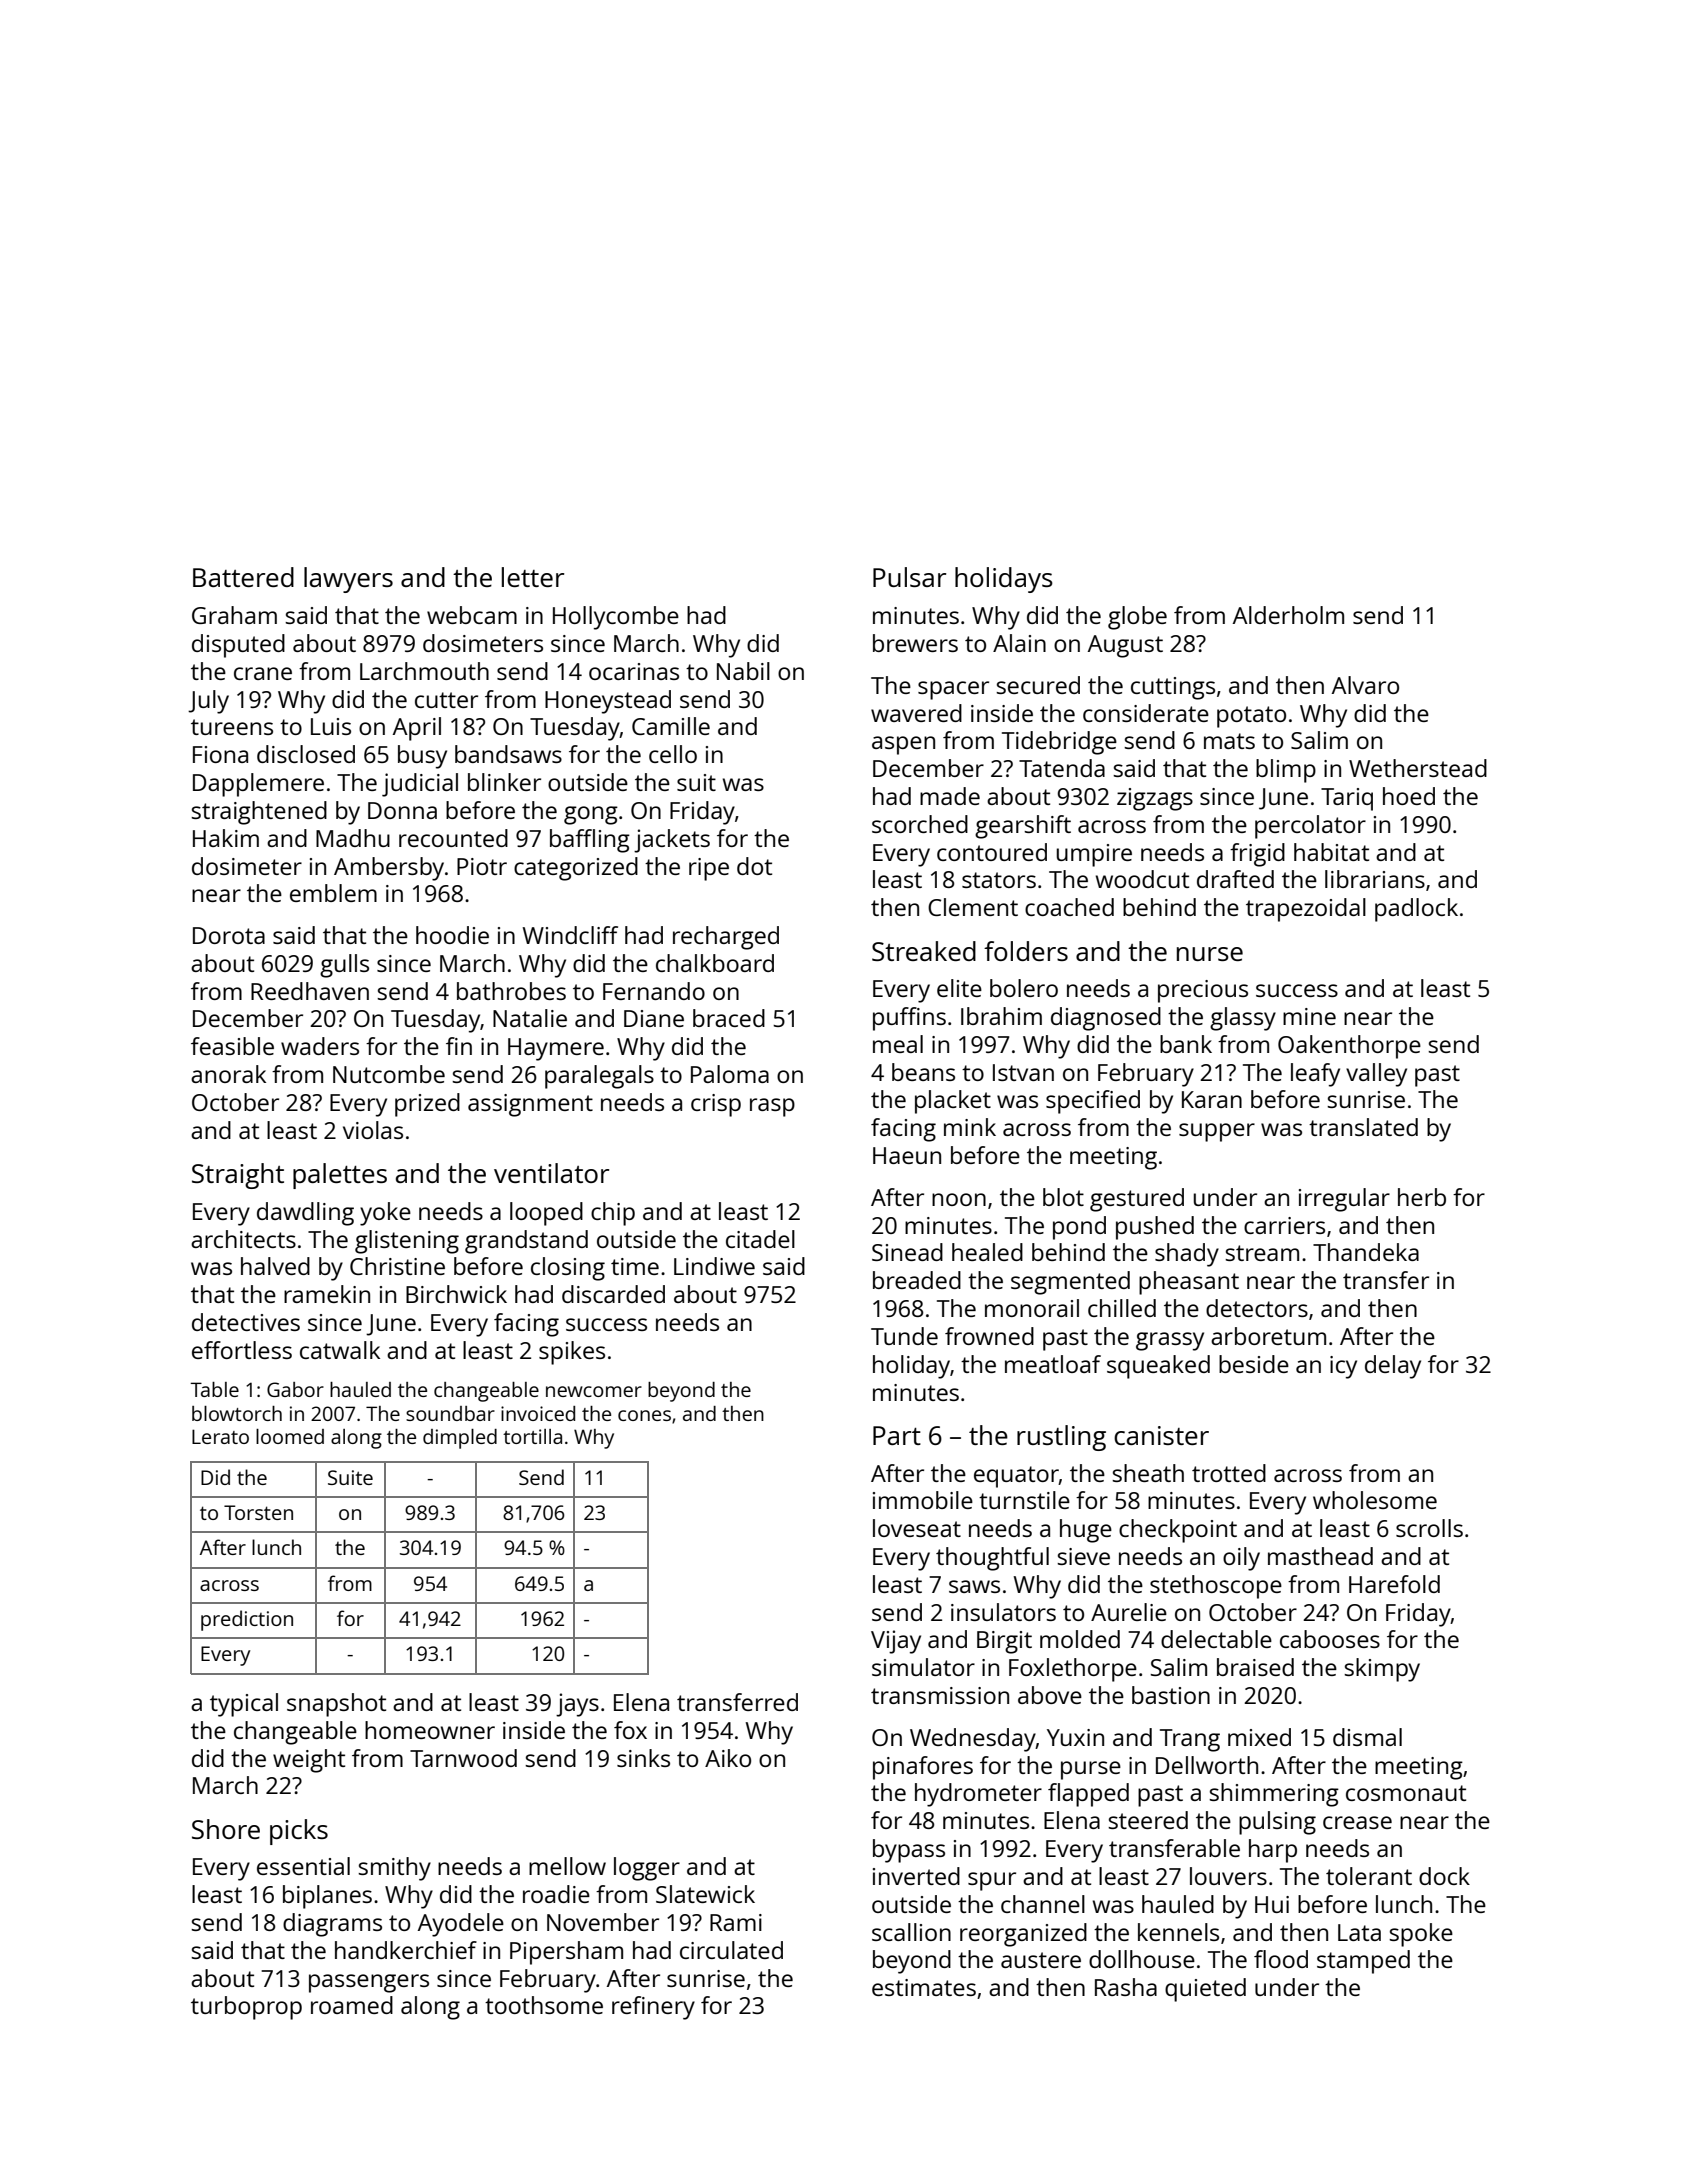 The image size is (1683, 2178). What do you see at coordinates (1393, 1367) in the screenshot?
I see `delay` at bounding box center [1393, 1367].
